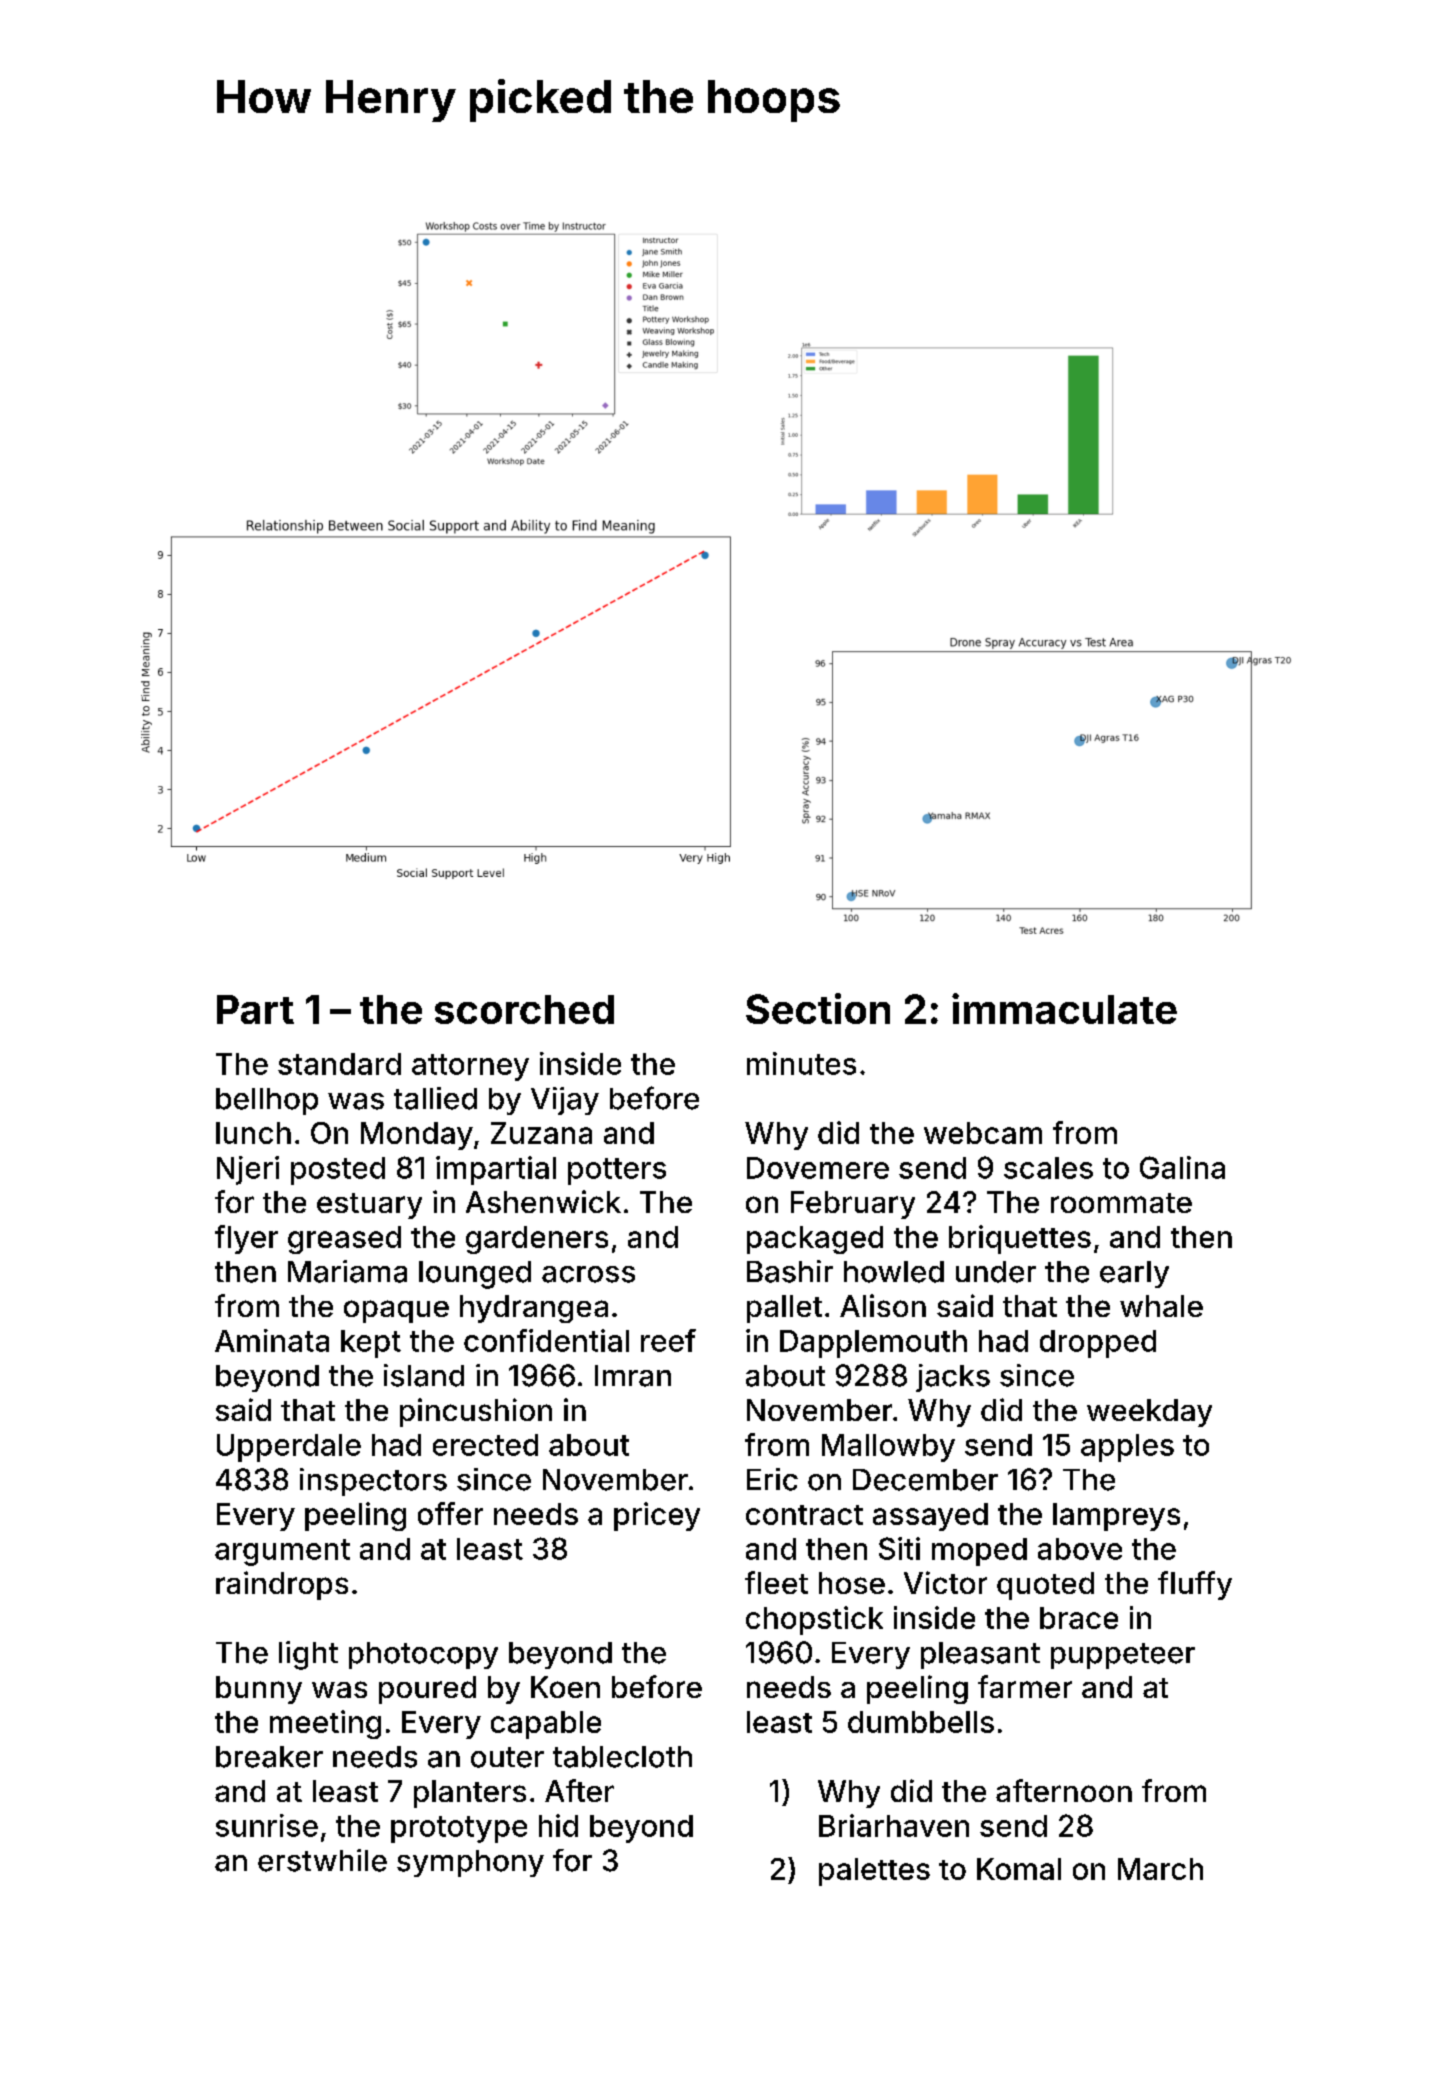 The image size is (1450, 2100). Describe the element at coordinates (1064, 1008) in the screenshot. I see `immaculate` at that location.
